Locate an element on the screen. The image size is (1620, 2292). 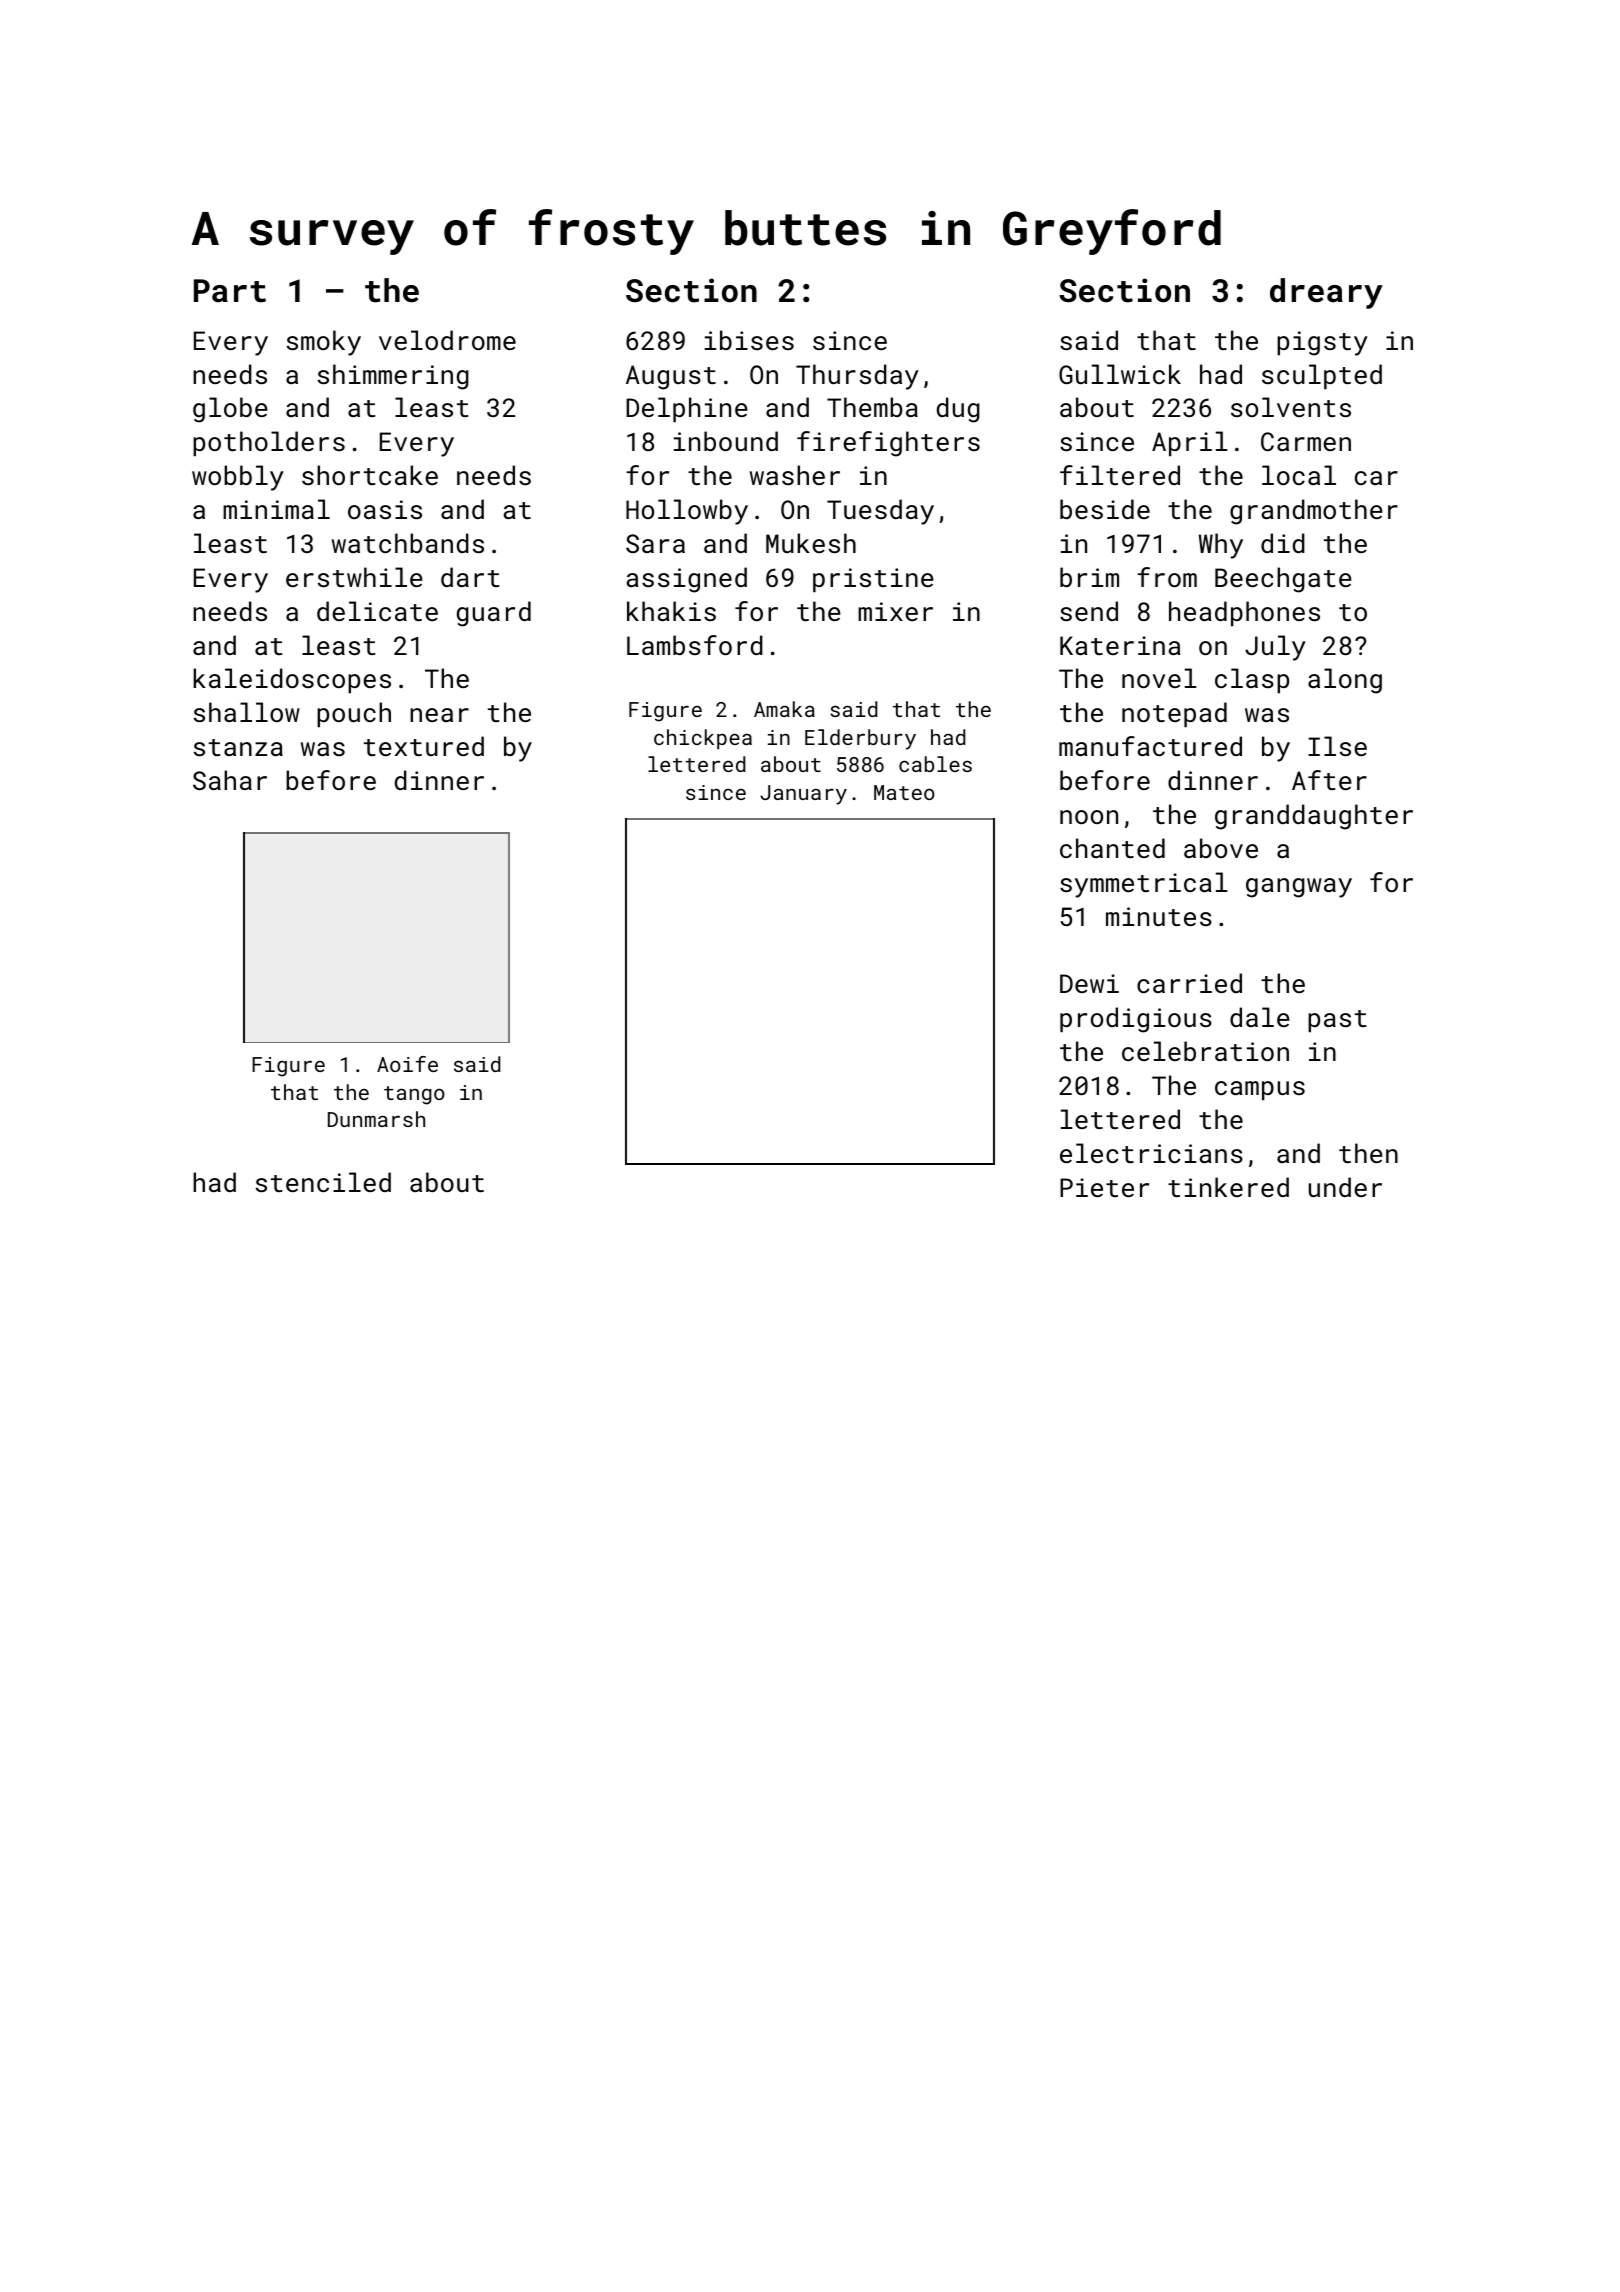
dreary is located at coordinates (1326, 293).
